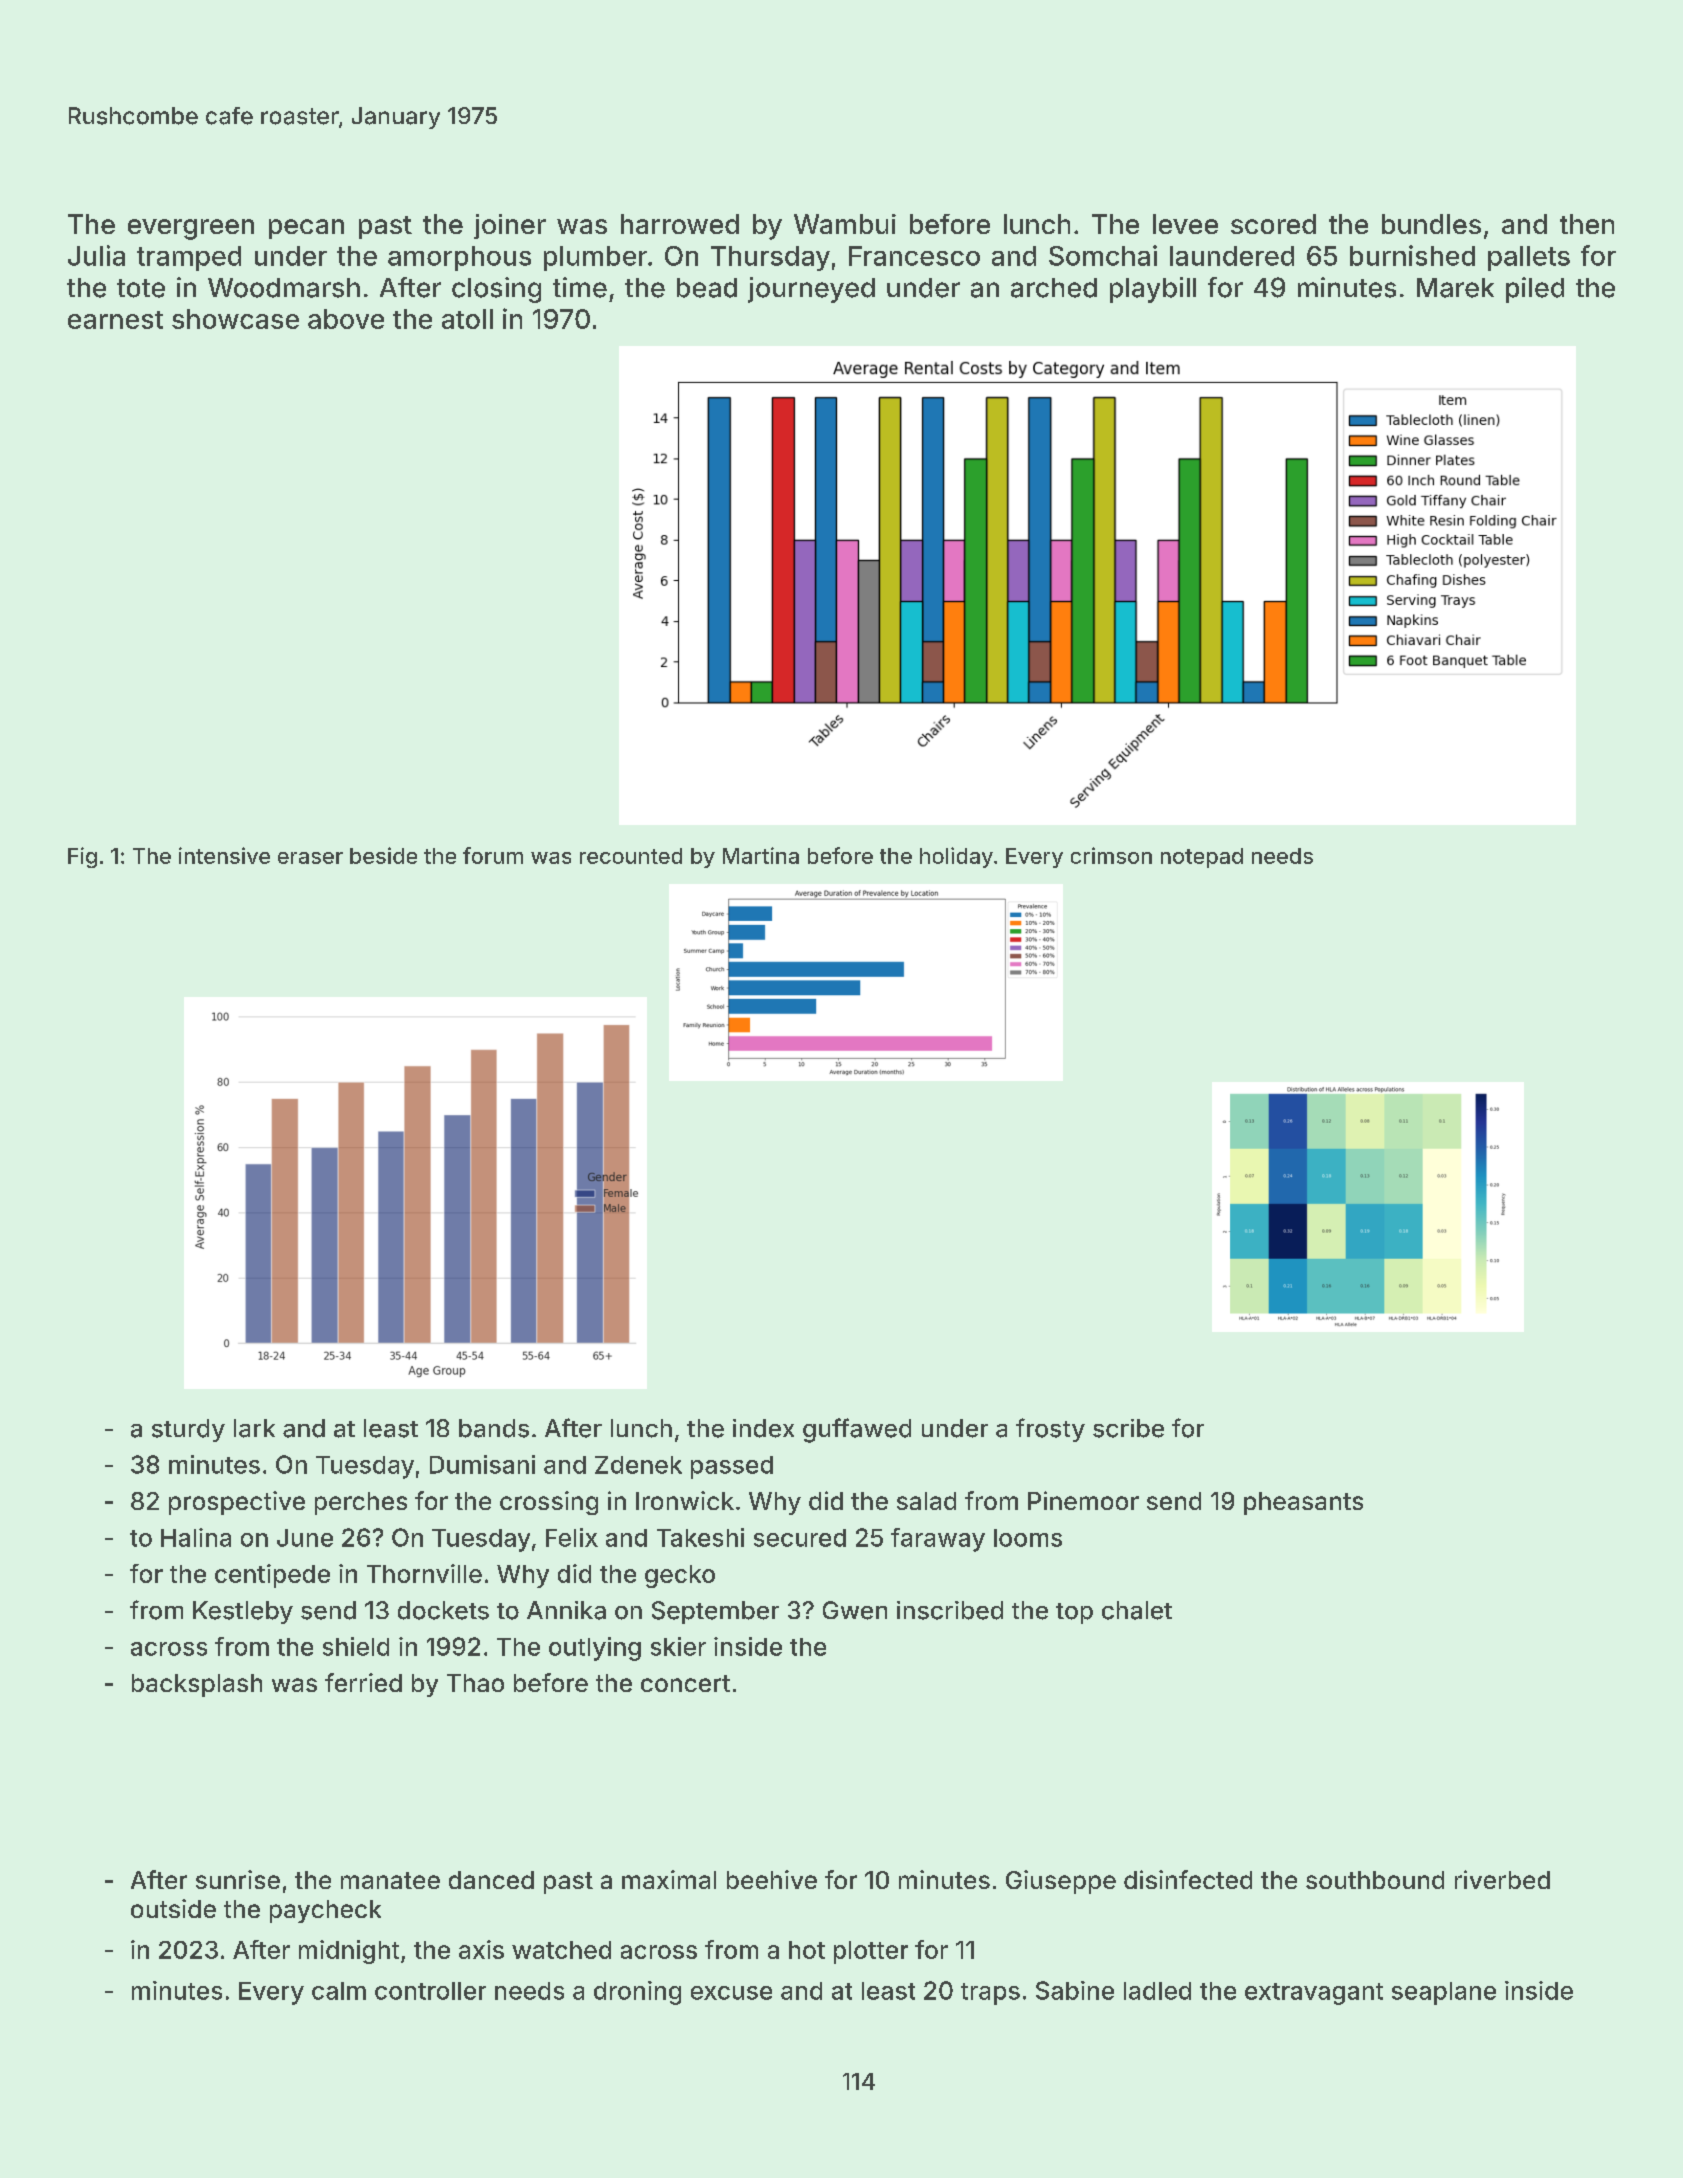 Image resolution: width=1683 pixels, height=2178 pixels. Describe the element at coordinates (346, 319) in the page. I see `above` at that location.
